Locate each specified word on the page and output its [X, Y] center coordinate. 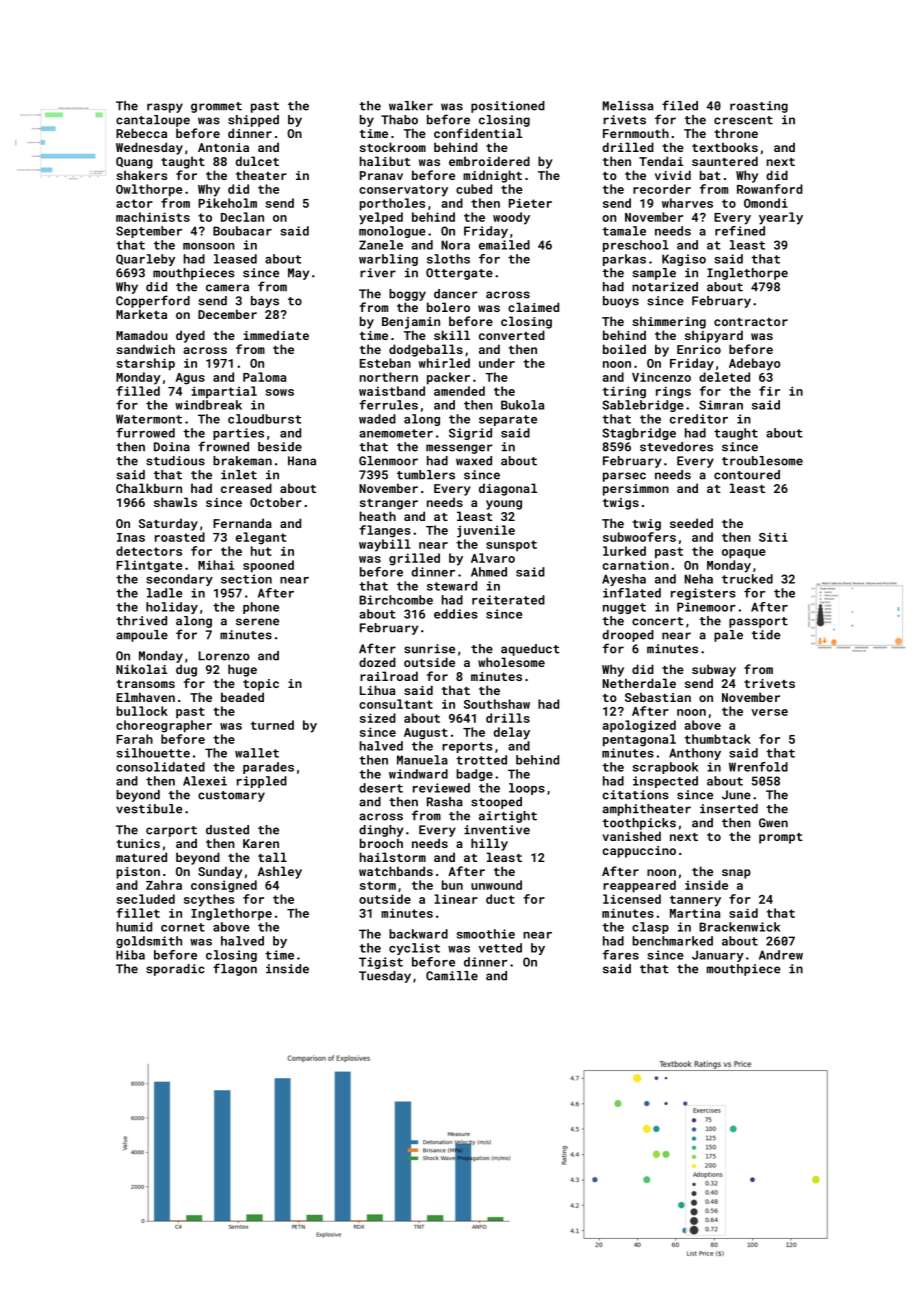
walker [411, 106]
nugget [624, 608]
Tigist [381, 963]
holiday [172, 608]
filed [680, 105]
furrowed [145, 433]
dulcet [257, 161]
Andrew [781, 955]
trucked [747, 579]
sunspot [511, 546]
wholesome [511, 662]
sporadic [175, 970]
